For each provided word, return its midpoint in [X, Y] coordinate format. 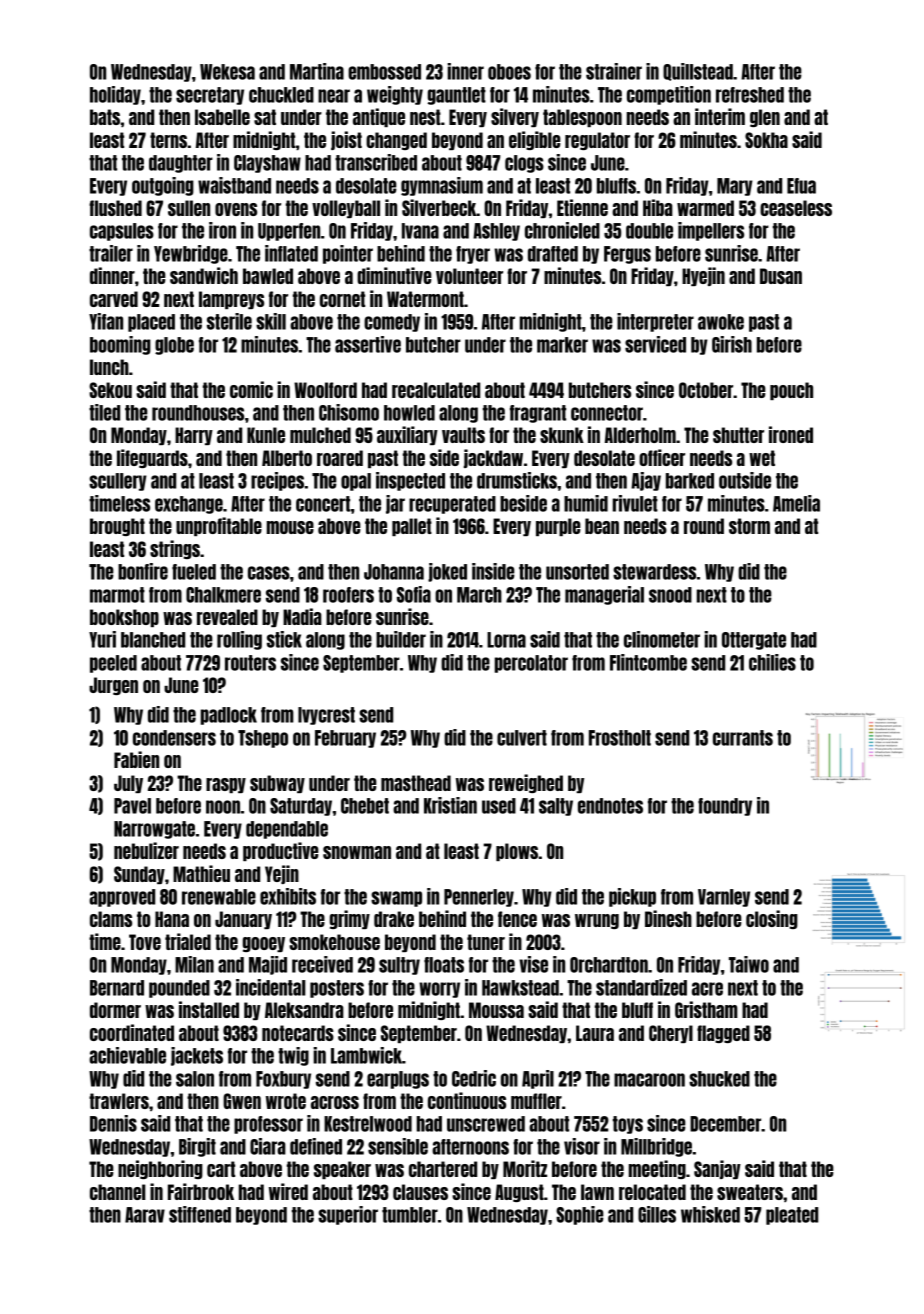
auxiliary [407, 435]
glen [765, 118]
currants [743, 738]
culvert [522, 738]
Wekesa [227, 72]
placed [151, 323]
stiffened [200, 1214]
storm [749, 526]
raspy [226, 785]
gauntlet [456, 96]
